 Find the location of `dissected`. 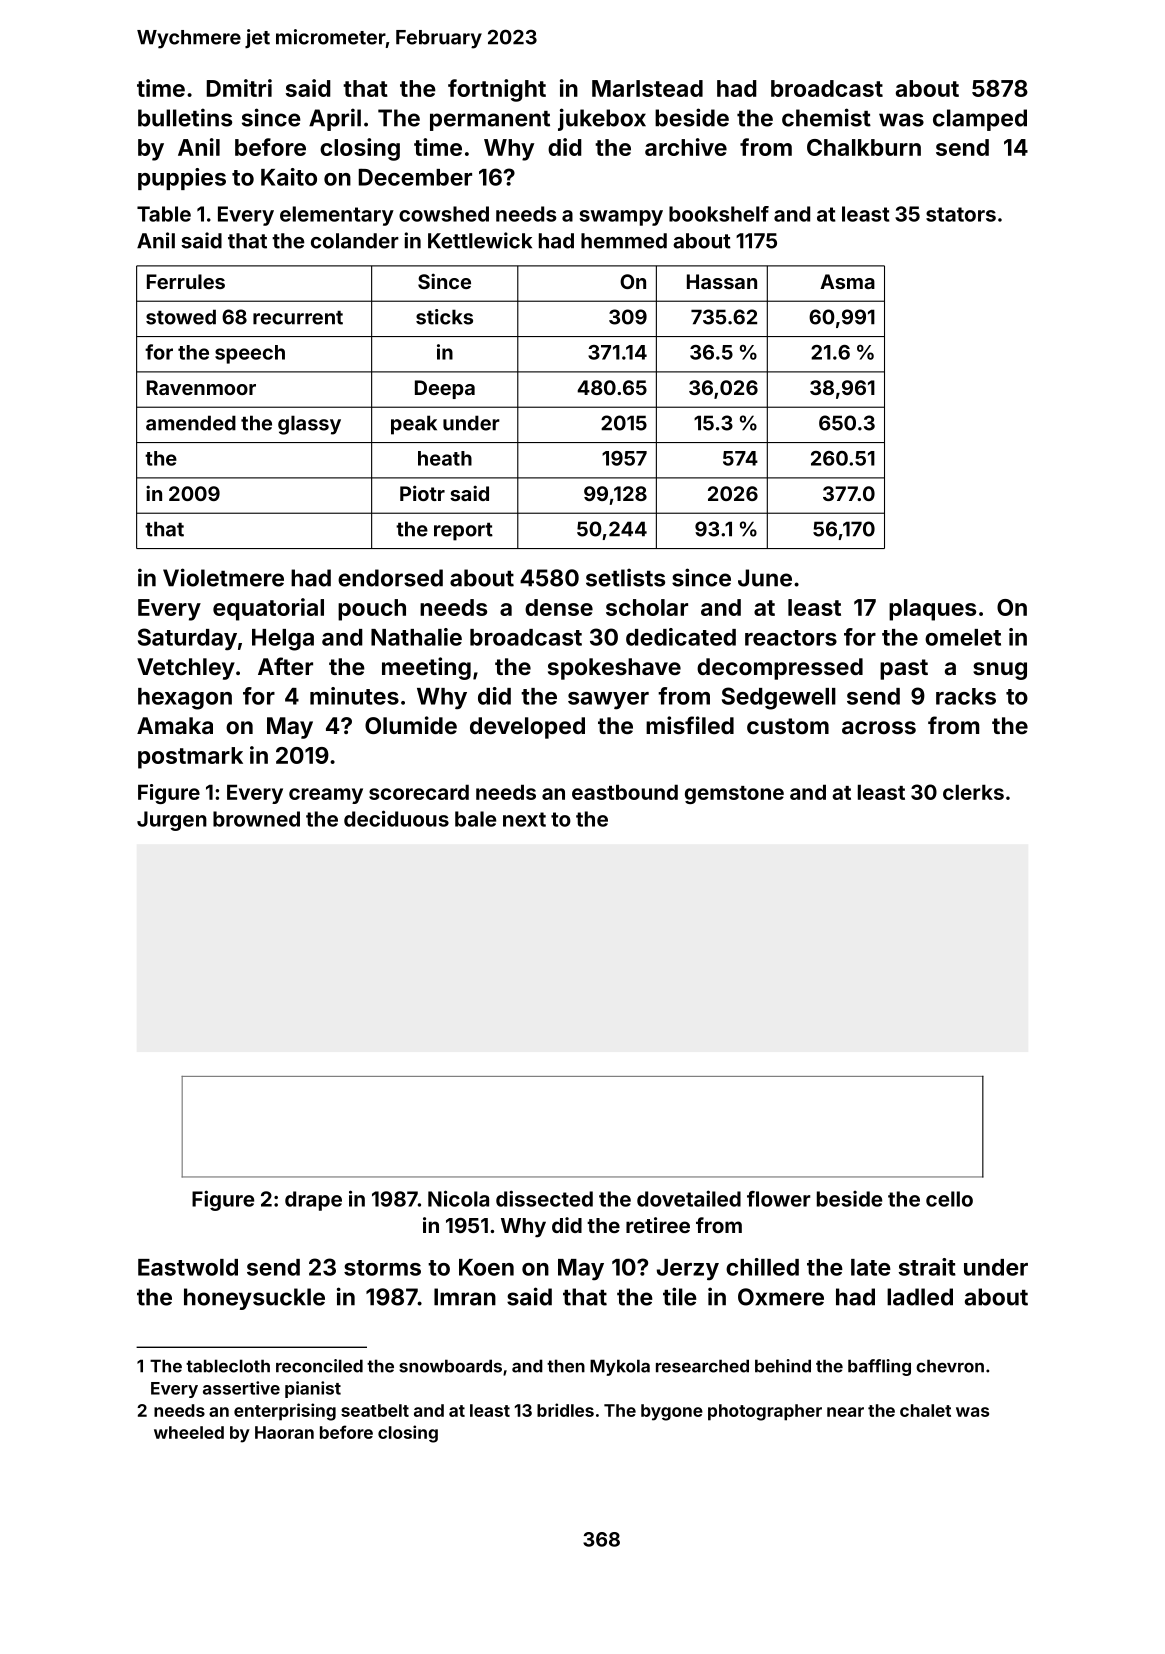

dissected is located at coordinates (544, 1198).
